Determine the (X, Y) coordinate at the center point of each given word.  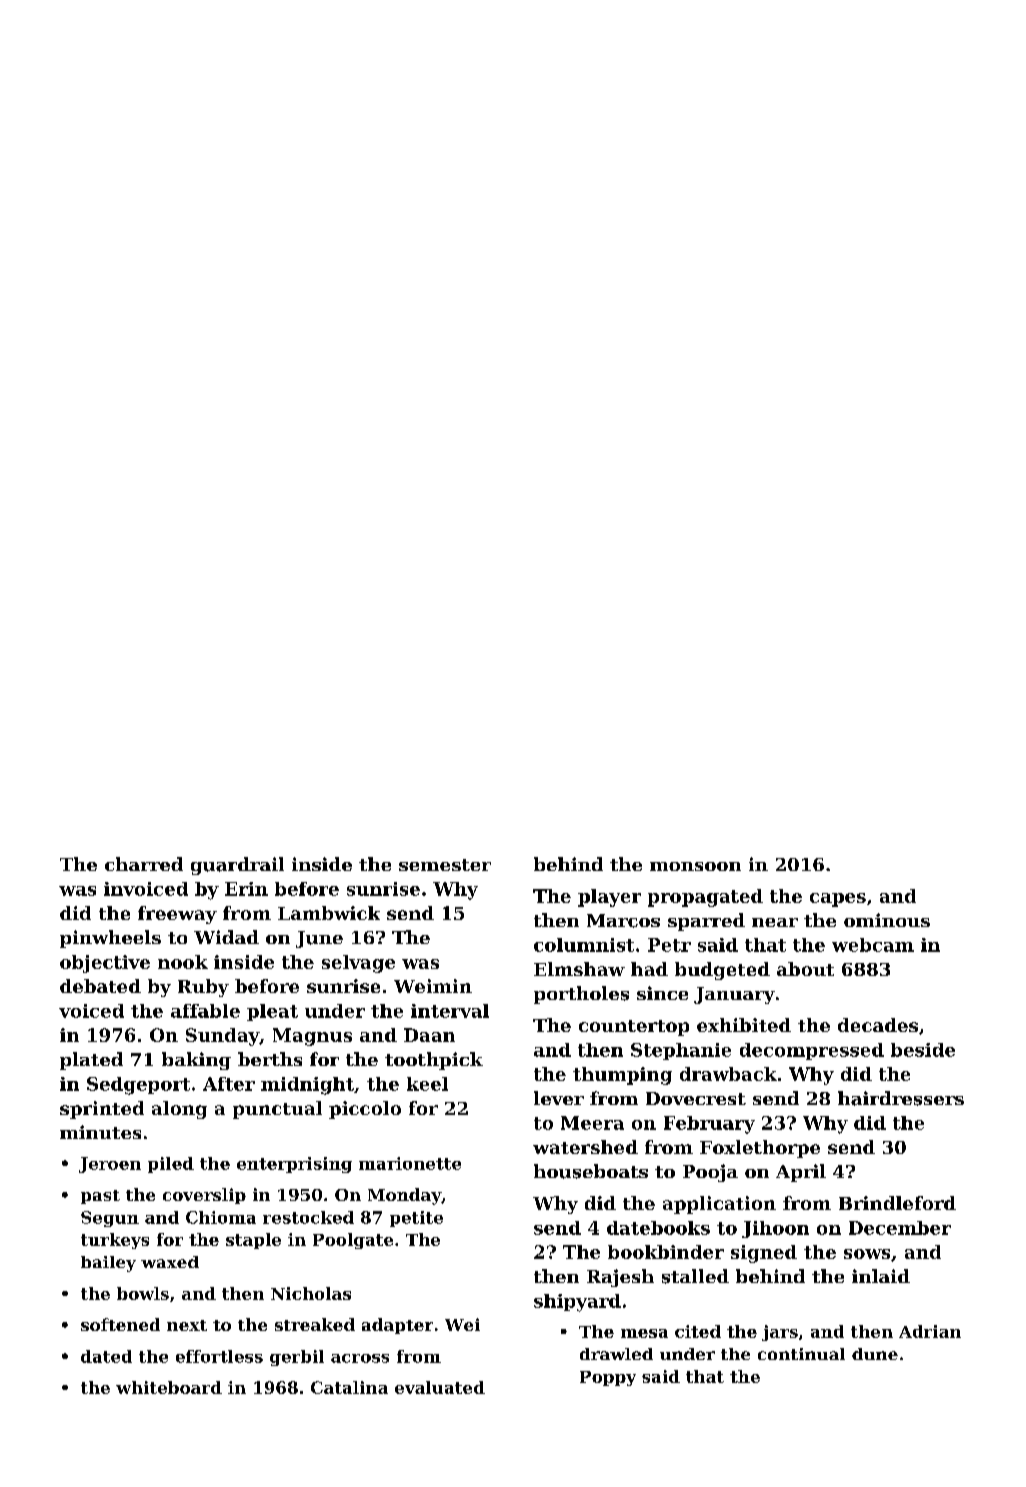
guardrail (237, 866)
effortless (219, 1356)
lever (559, 1098)
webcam (873, 945)
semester (445, 865)
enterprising (294, 1165)
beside (923, 1050)
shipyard (577, 1303)
